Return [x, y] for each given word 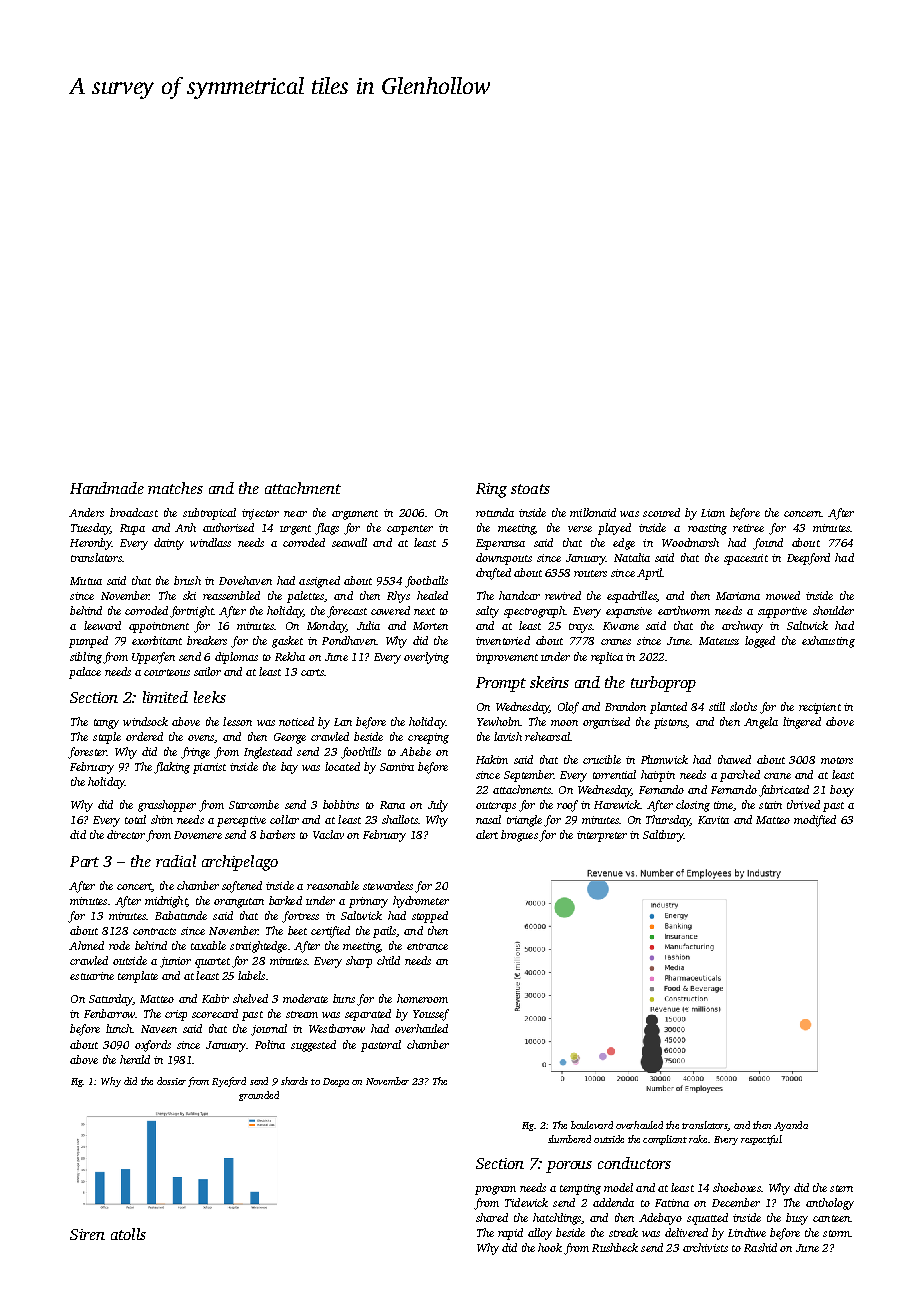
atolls [128, 1234]
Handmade [107, 488]
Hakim [492, 759]
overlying [426, 658]
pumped [88, 642]
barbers [277, 834]
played [614, 529]
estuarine [92, 976]
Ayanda [791, 1126]
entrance [427, 946]
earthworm [684, 610]
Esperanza [500, 544]
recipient [820, 708]
